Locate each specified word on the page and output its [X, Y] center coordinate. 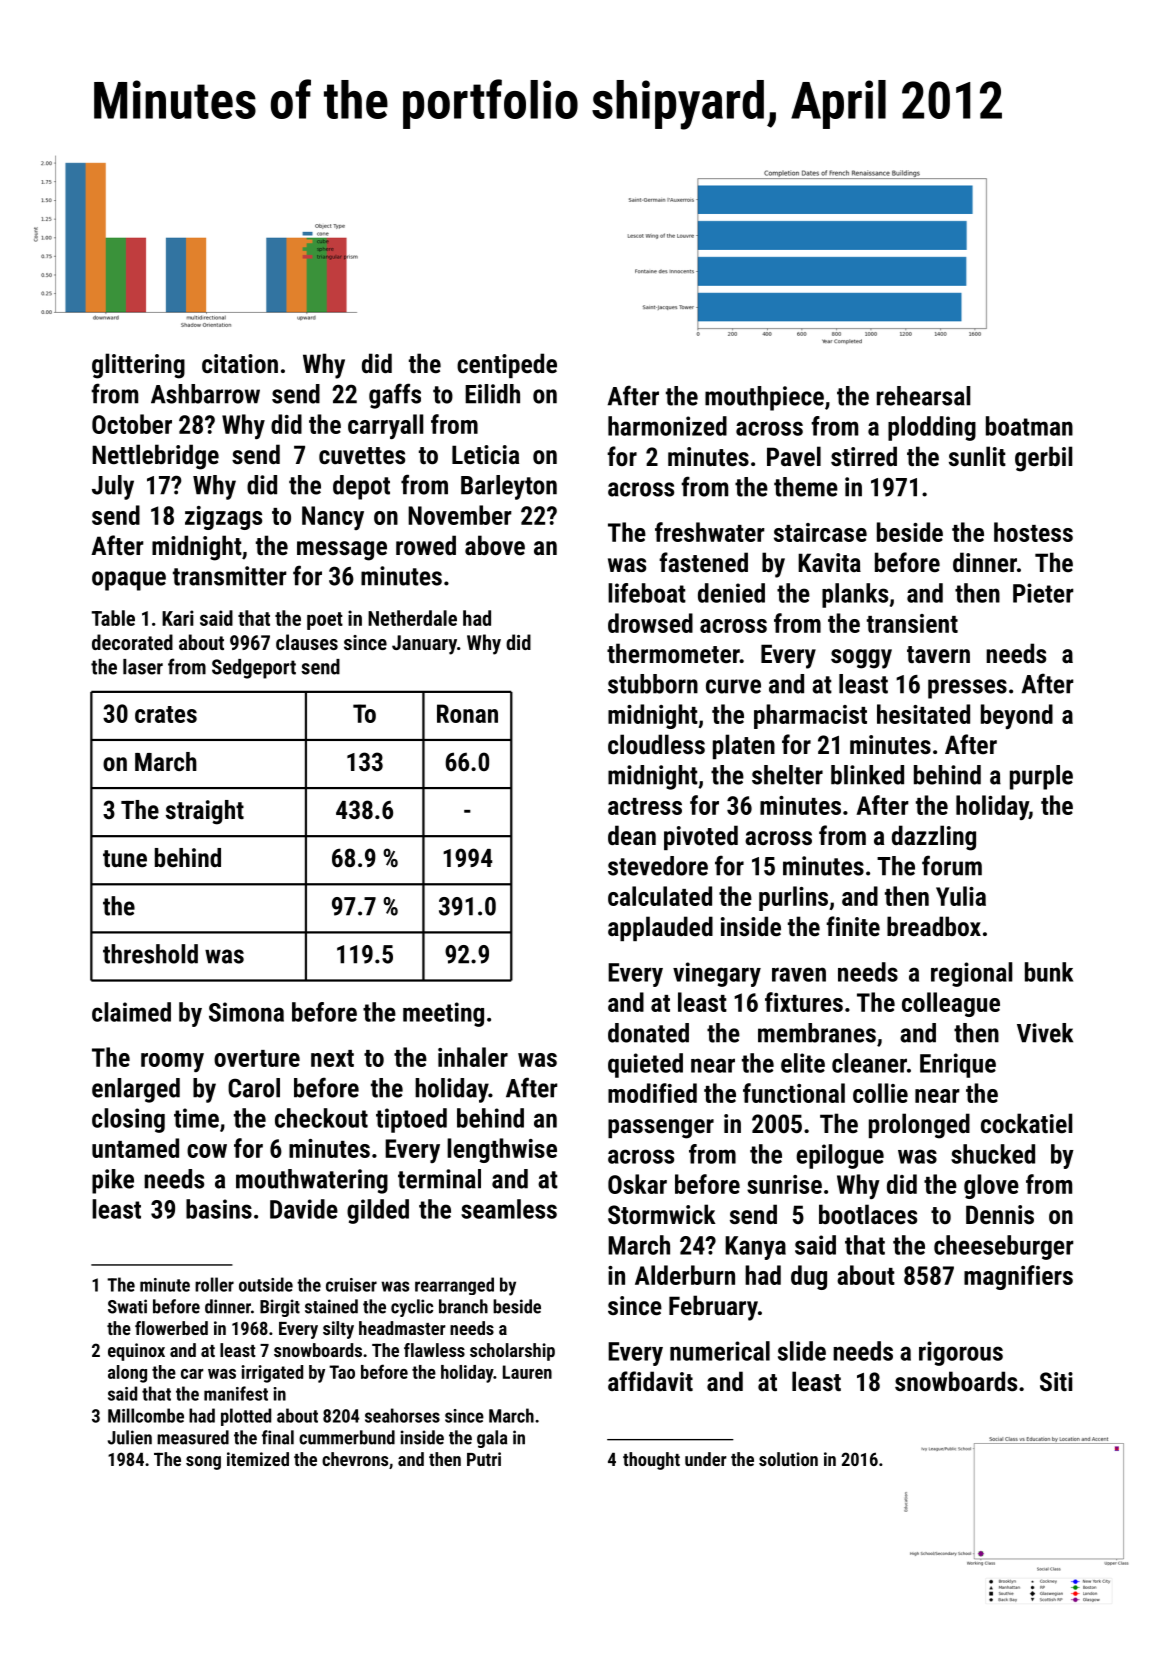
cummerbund [347, 1437]
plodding [932, 428]
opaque [129, 581]
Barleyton [509, 487]
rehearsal [923, 396]
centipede [507, 365]
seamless [509, 1209]
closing [128, 1120]
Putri [484, 1459]
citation [240, 363]
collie [880, 1093]
